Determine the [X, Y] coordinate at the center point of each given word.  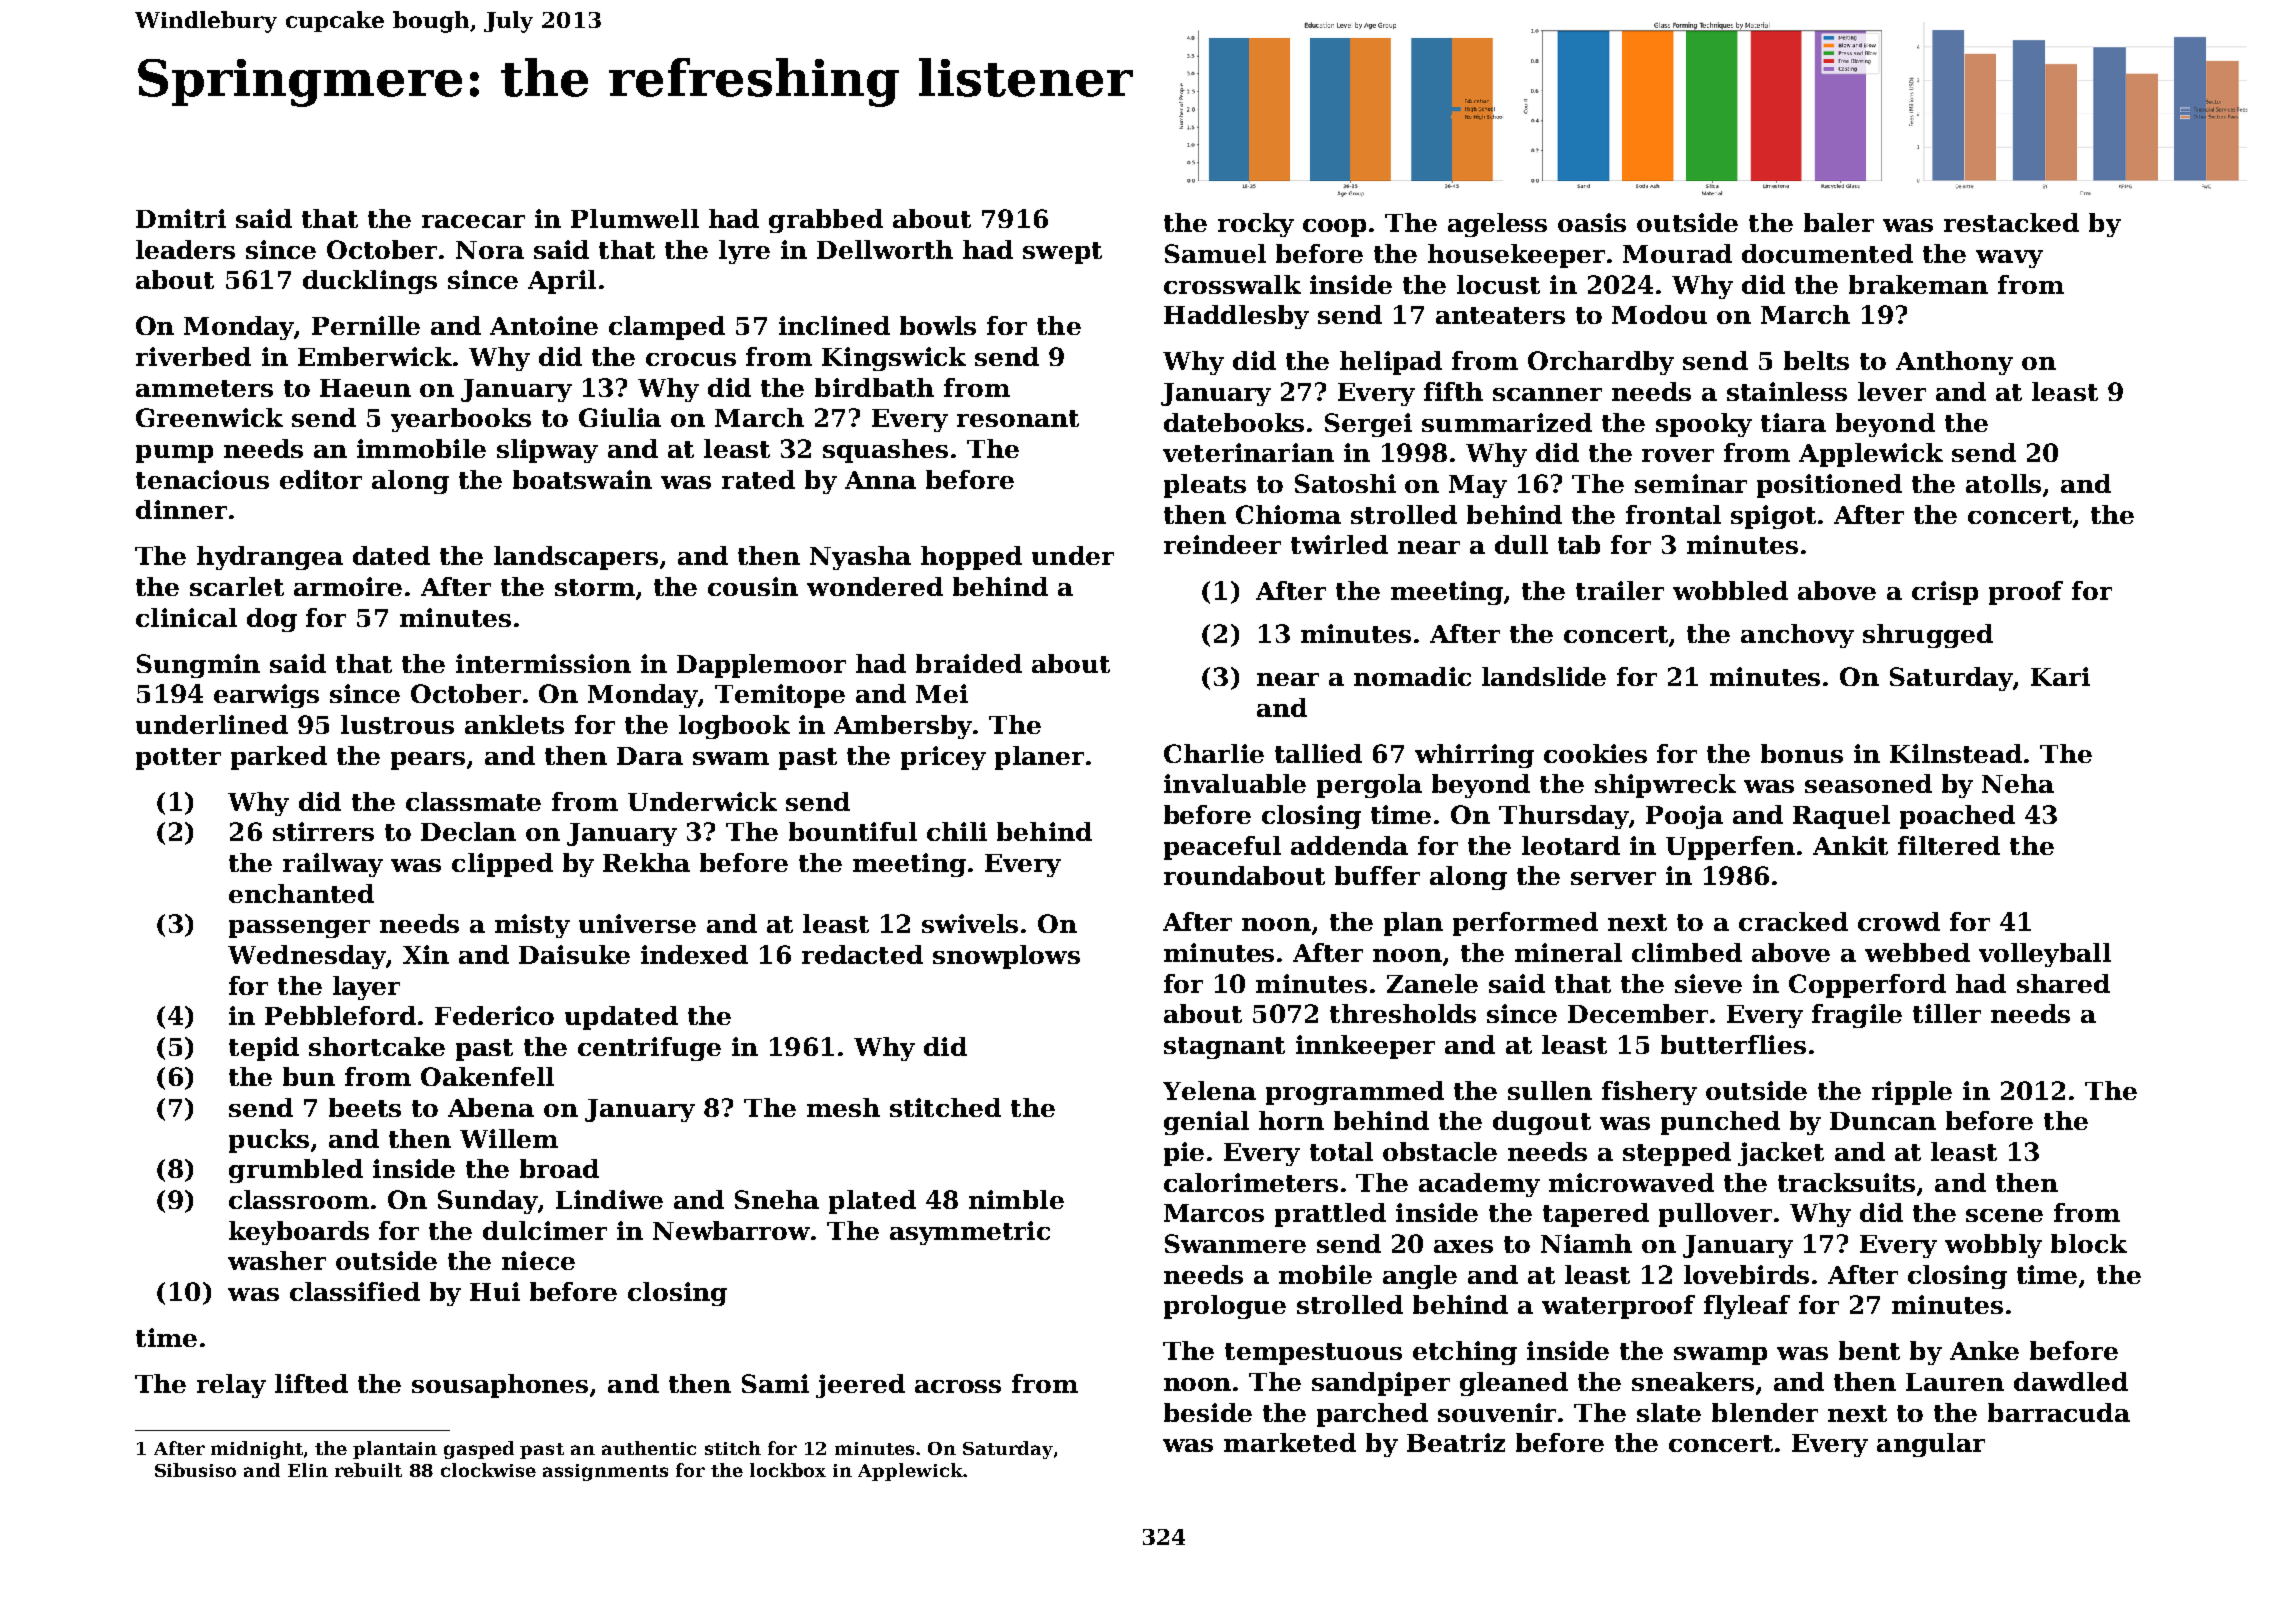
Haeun [365, 388]
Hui [495, 1291]
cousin [753, 586]
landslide [1544, 676]
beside [1208, 1412]
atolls [2003, 483]
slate [1669, 1412]
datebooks [1234, 422]
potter [178, 759]
